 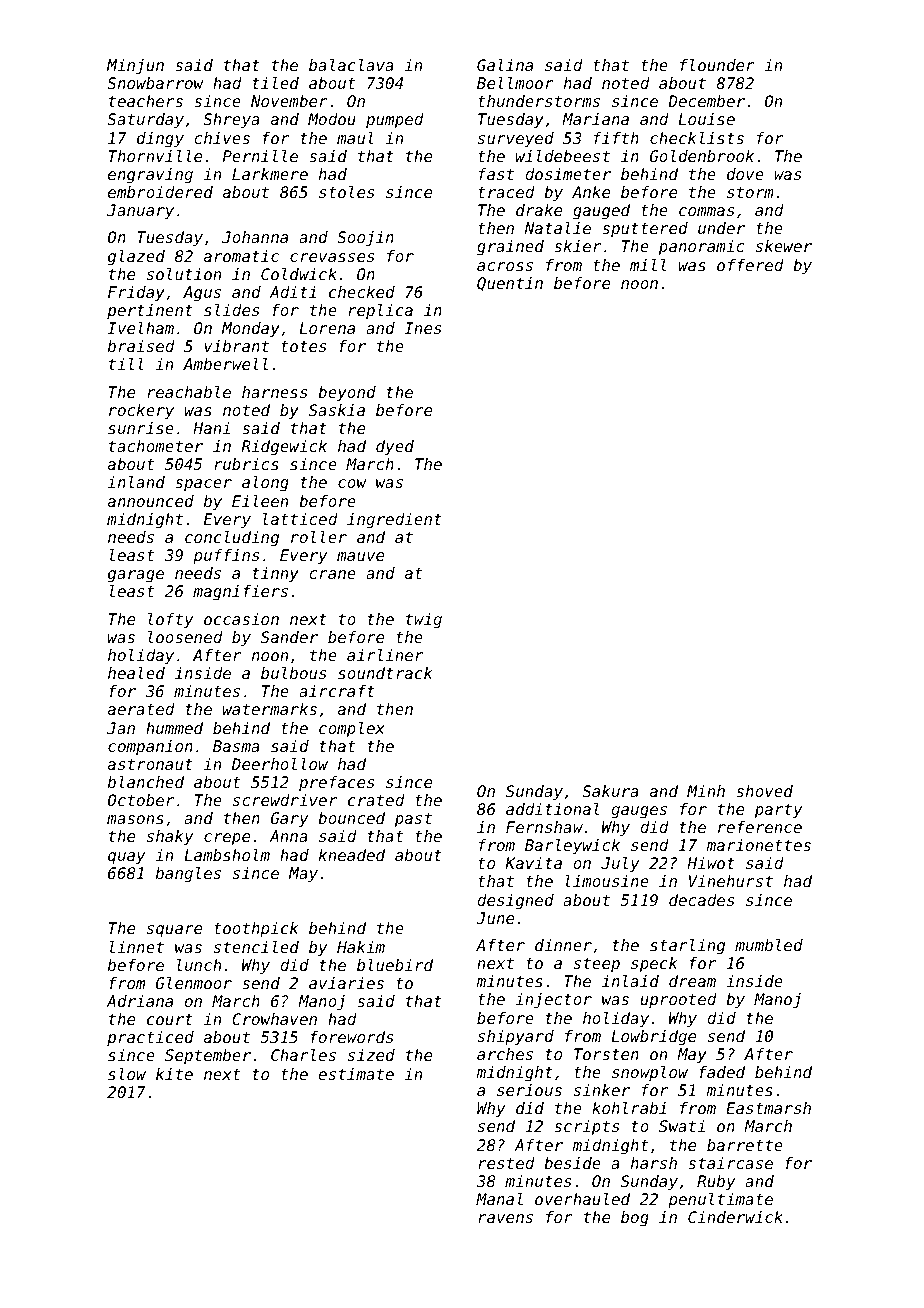 I want to click on offered, so click(x=750, y=265).
